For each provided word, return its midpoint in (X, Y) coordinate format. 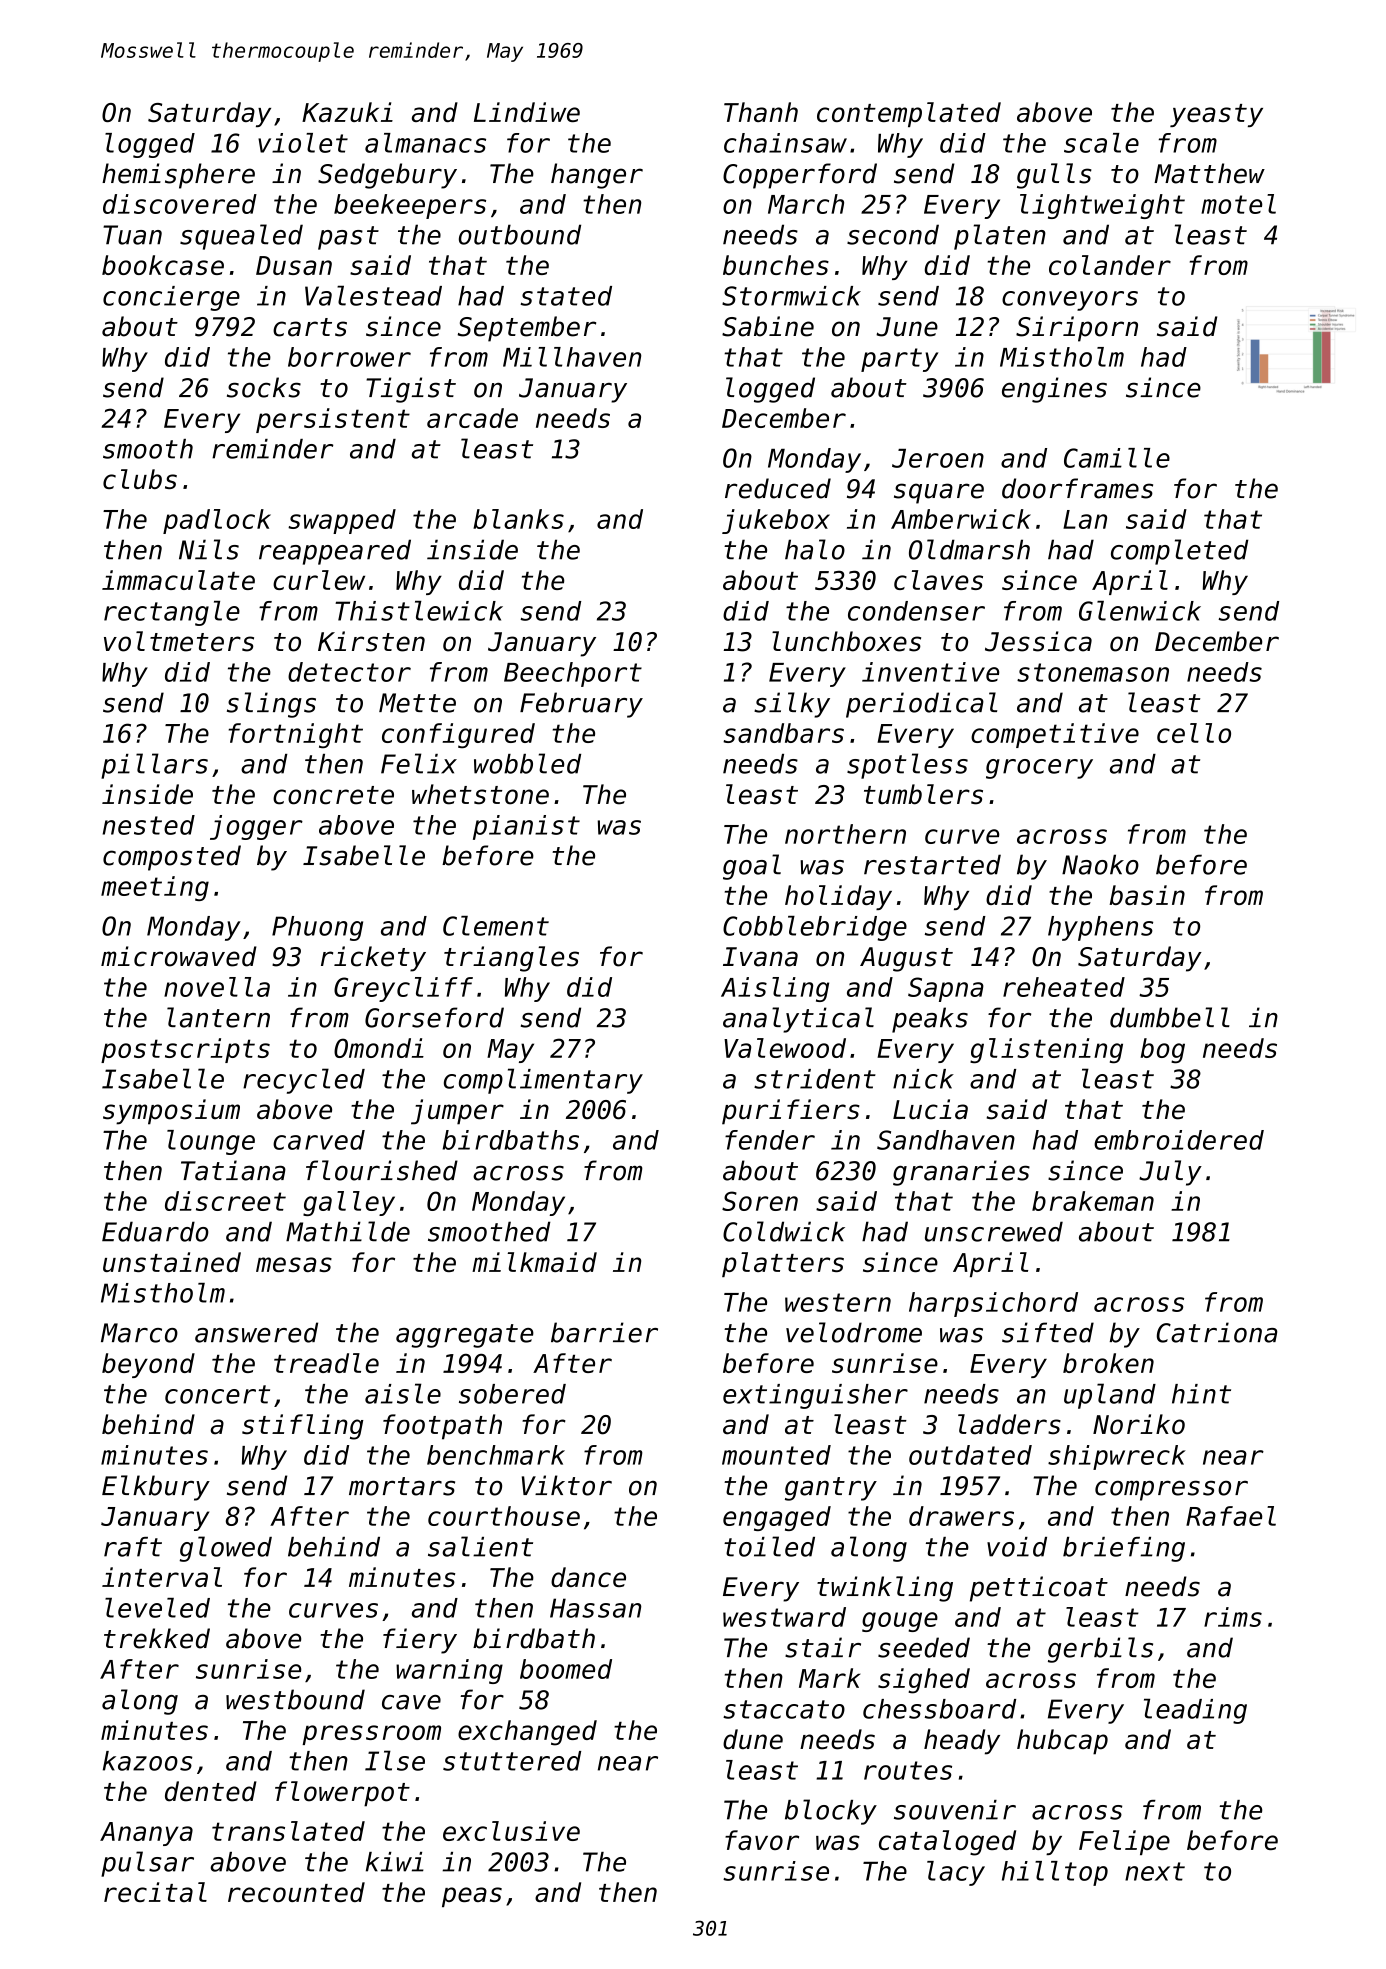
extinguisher (815, 1396)
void (1017, 1547)
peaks (930, 1020)
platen (1000, 237)
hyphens (1100, 928)
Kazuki (347, 112)
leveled (157, 1608)
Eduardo (155, 1231)
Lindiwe (527, 112)
